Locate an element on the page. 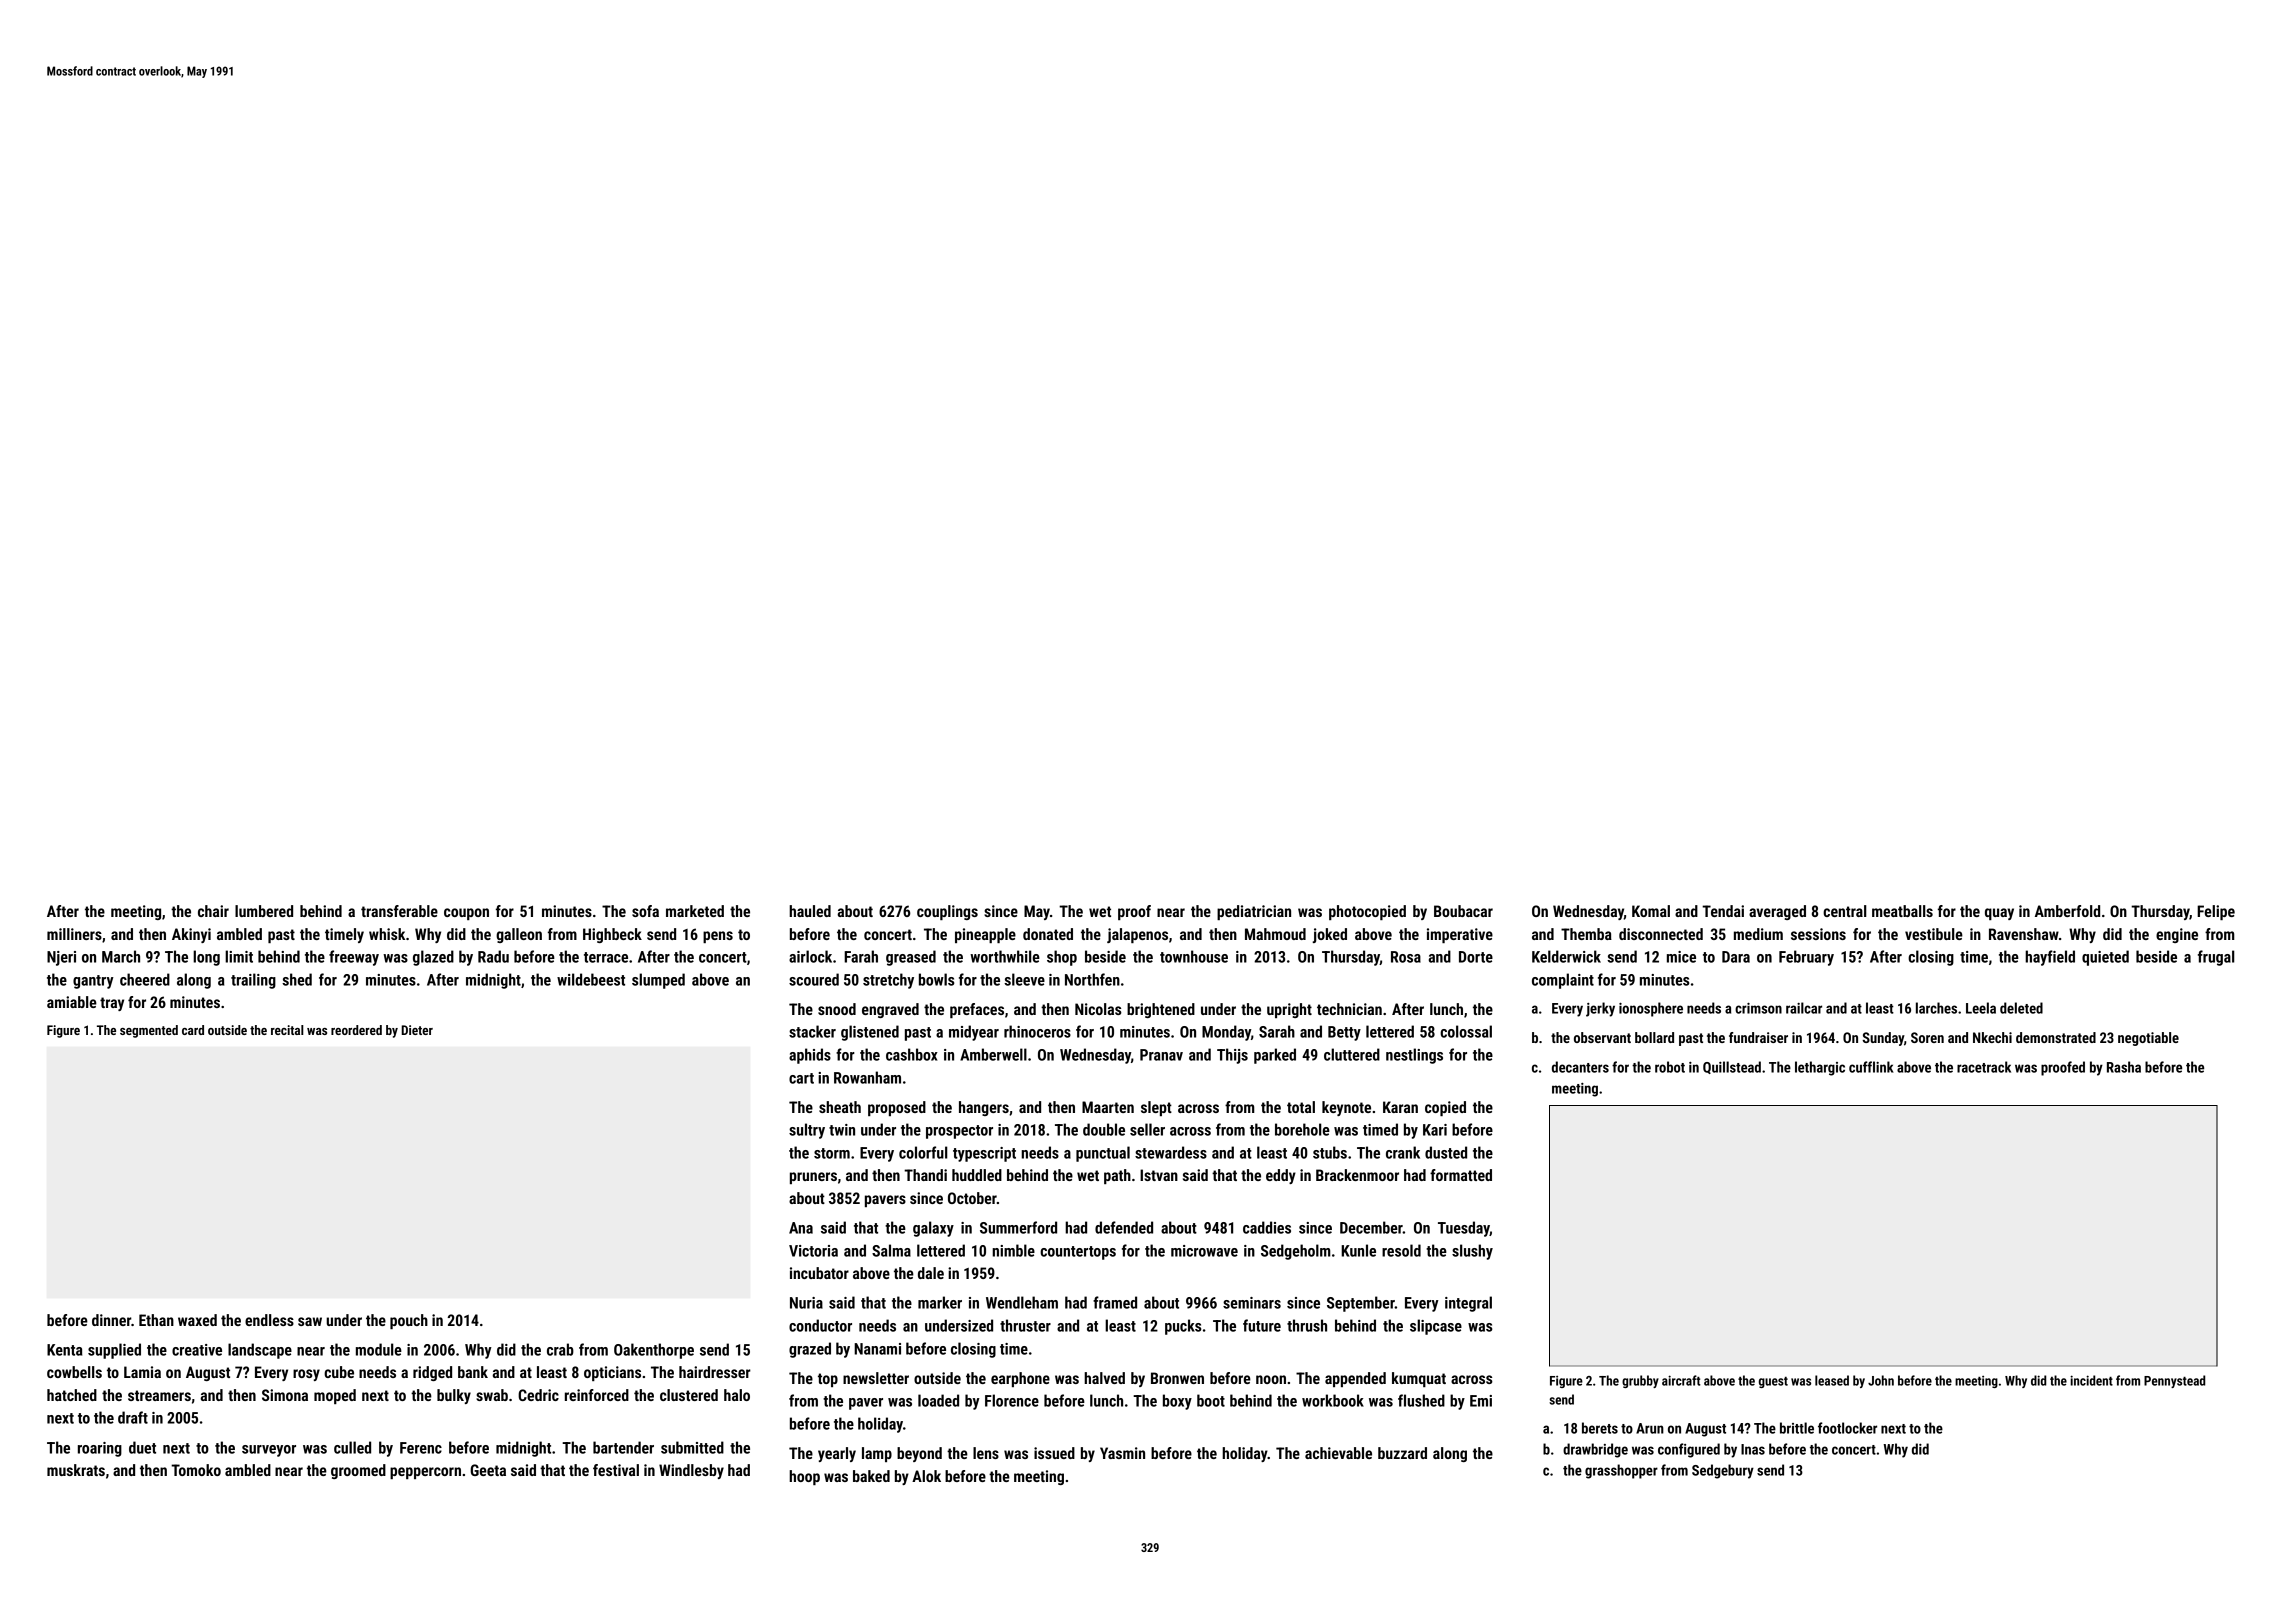 The height and width of the document is (1614, 2282). Amberfold is located at coordinates (2067, 911).
